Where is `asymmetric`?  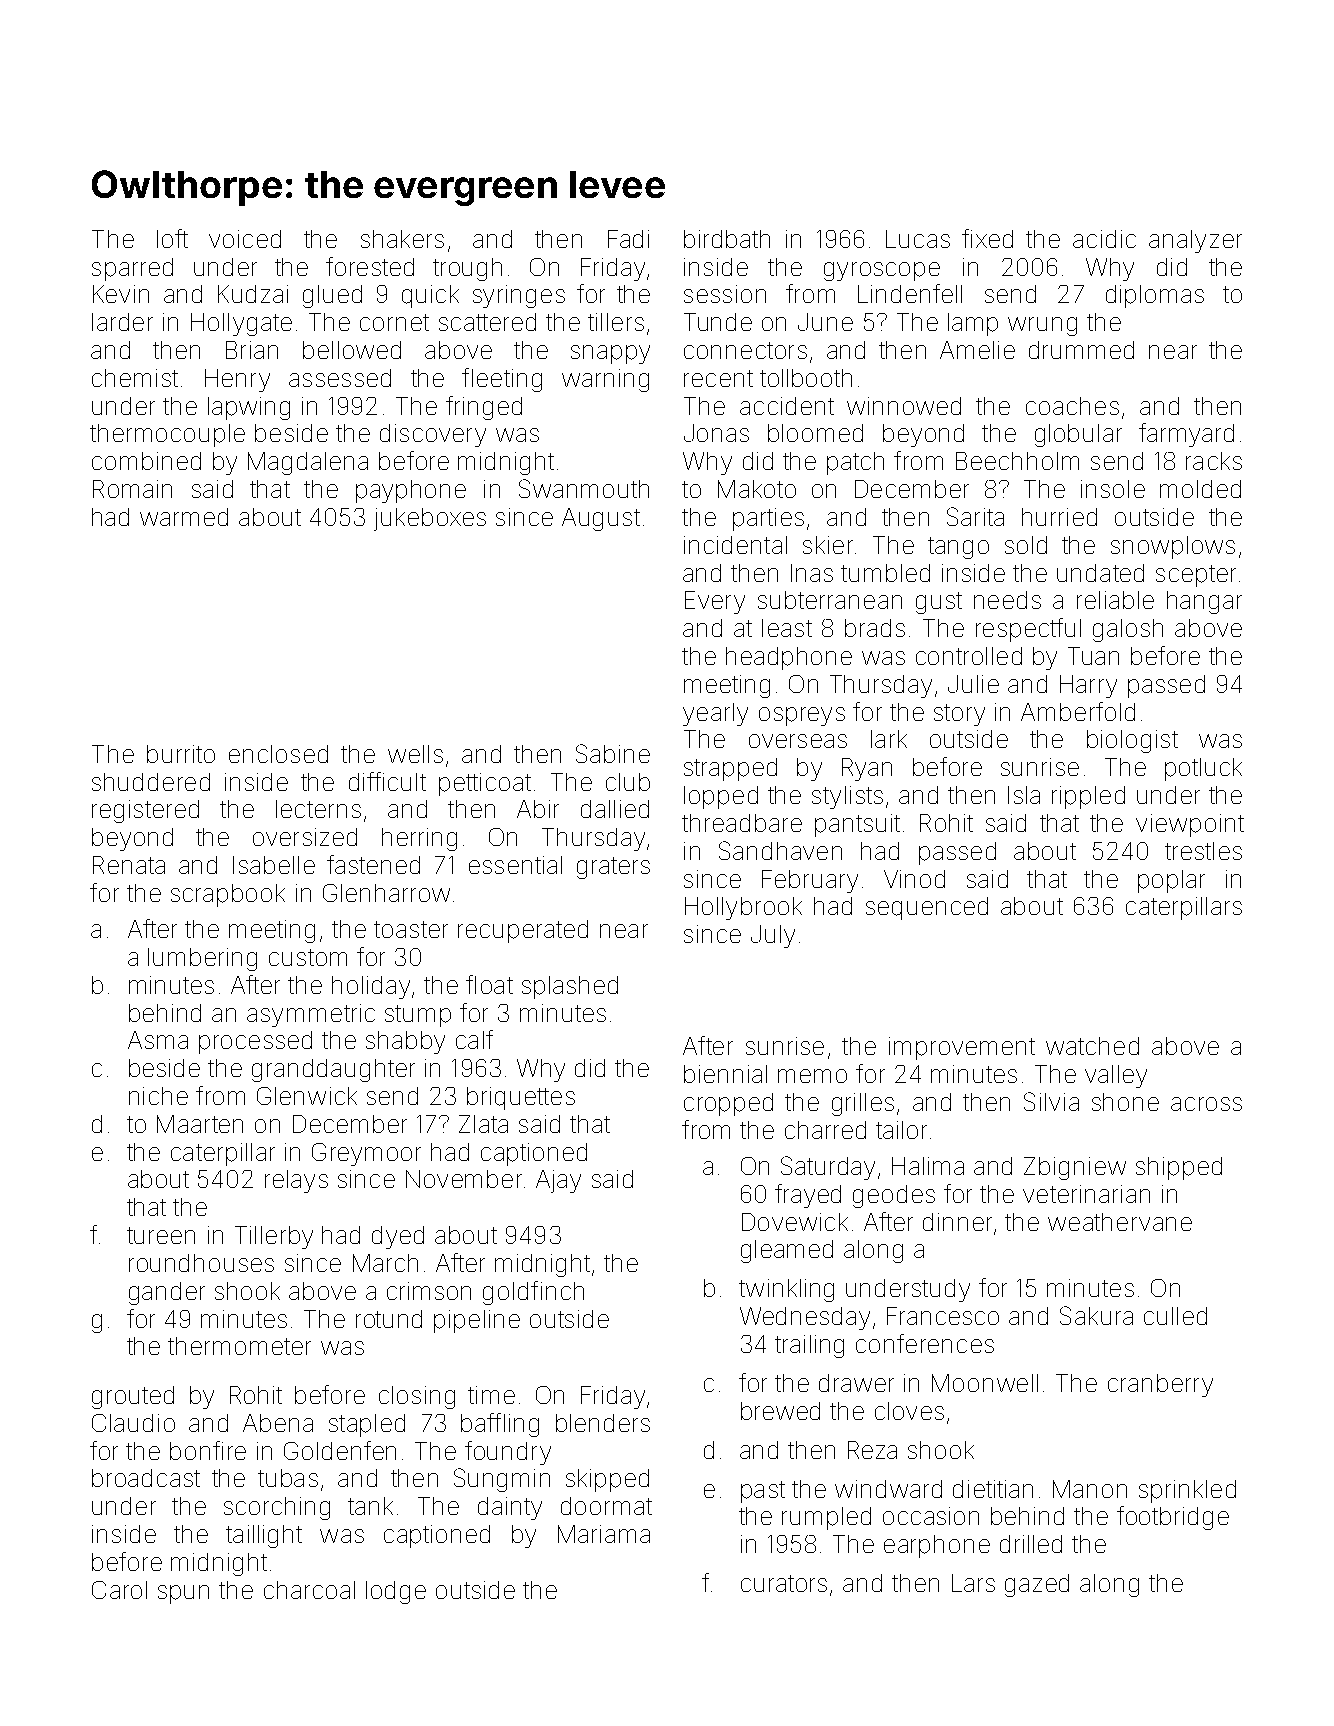
asymmetric is located at coordinates (311, 1015).
